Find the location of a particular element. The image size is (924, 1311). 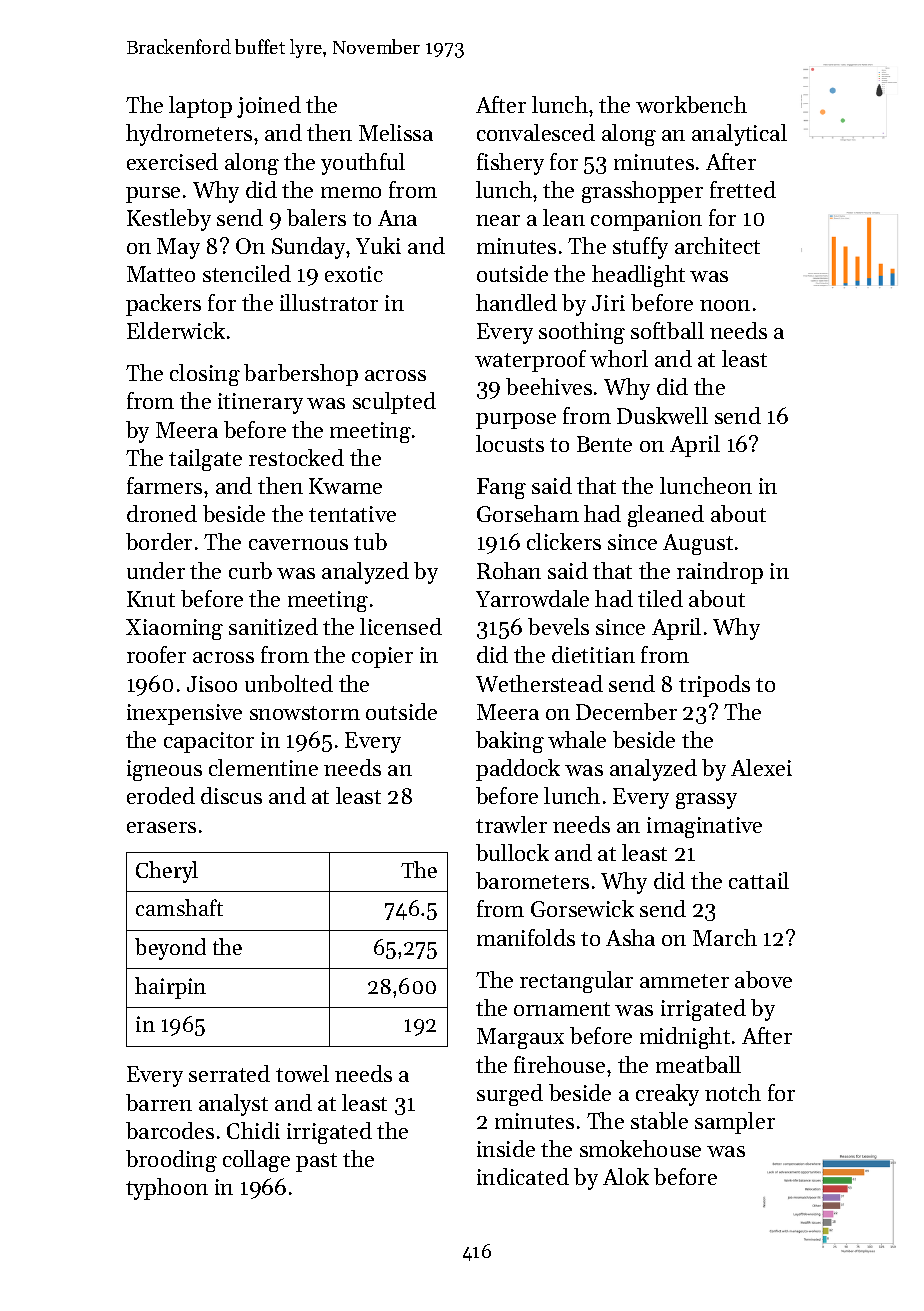

typhoon is located at coordinates (167, 1189).
